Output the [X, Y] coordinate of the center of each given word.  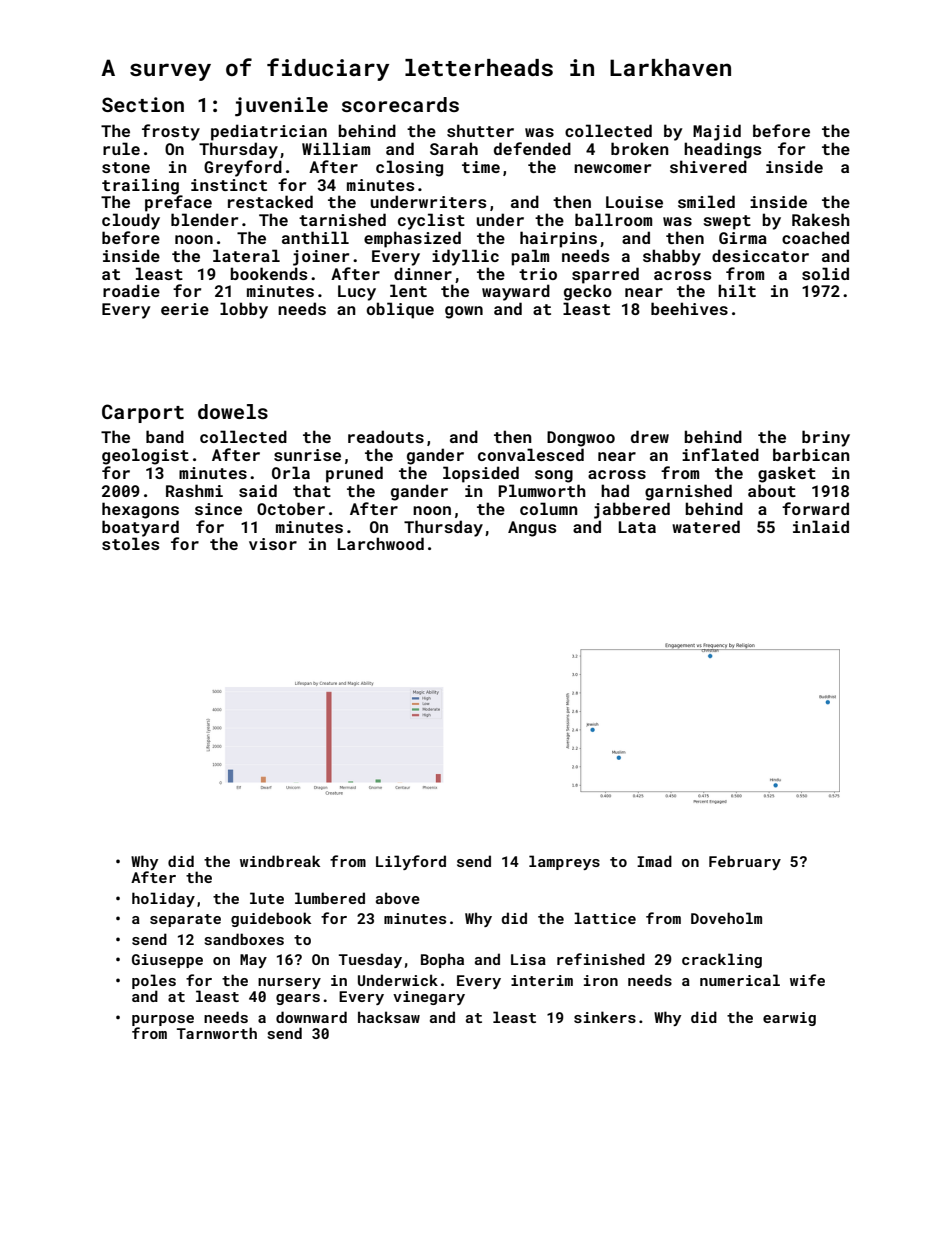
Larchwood [381, 543]
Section [143, 104]
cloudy [131, 221]
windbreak [280, 861]
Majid [717, 132]
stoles [130, 543]
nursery [289, 983]
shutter [480, 130]
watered [706, 526]
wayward [516, 292]
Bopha [442, 960]
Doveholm [726, 918]
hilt [737, 290]
